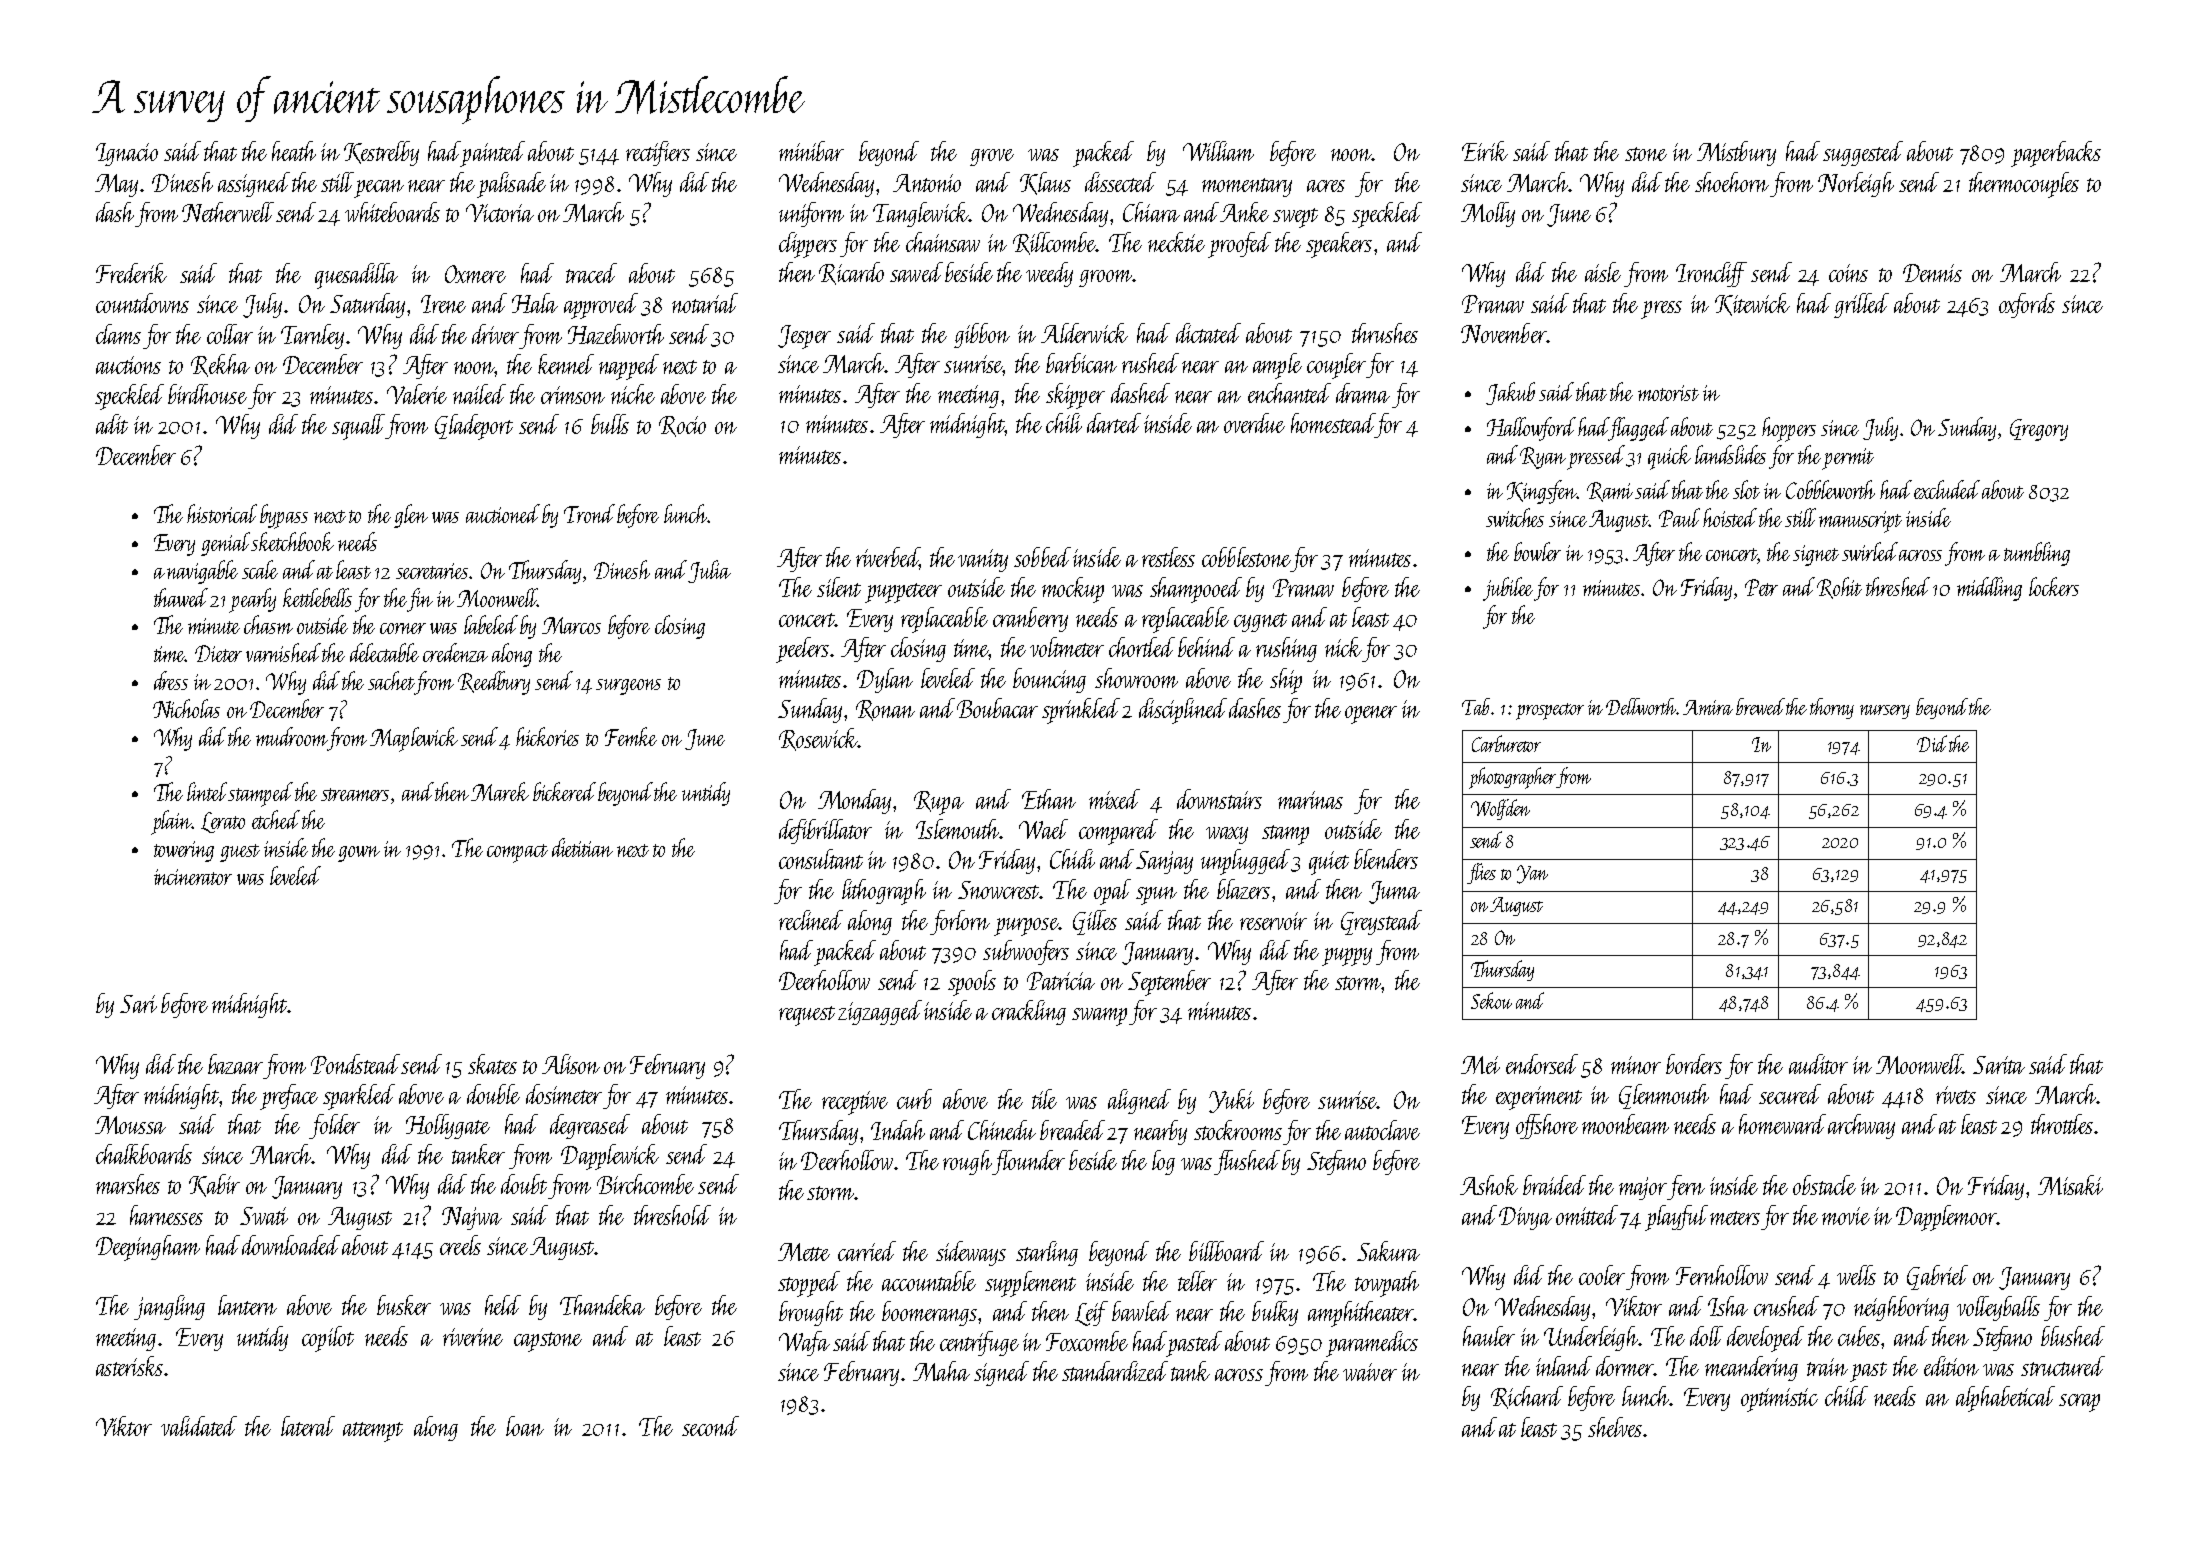 The height and width of the document is (1554, 2197). I want to click on navigable, so click(202, 572).
